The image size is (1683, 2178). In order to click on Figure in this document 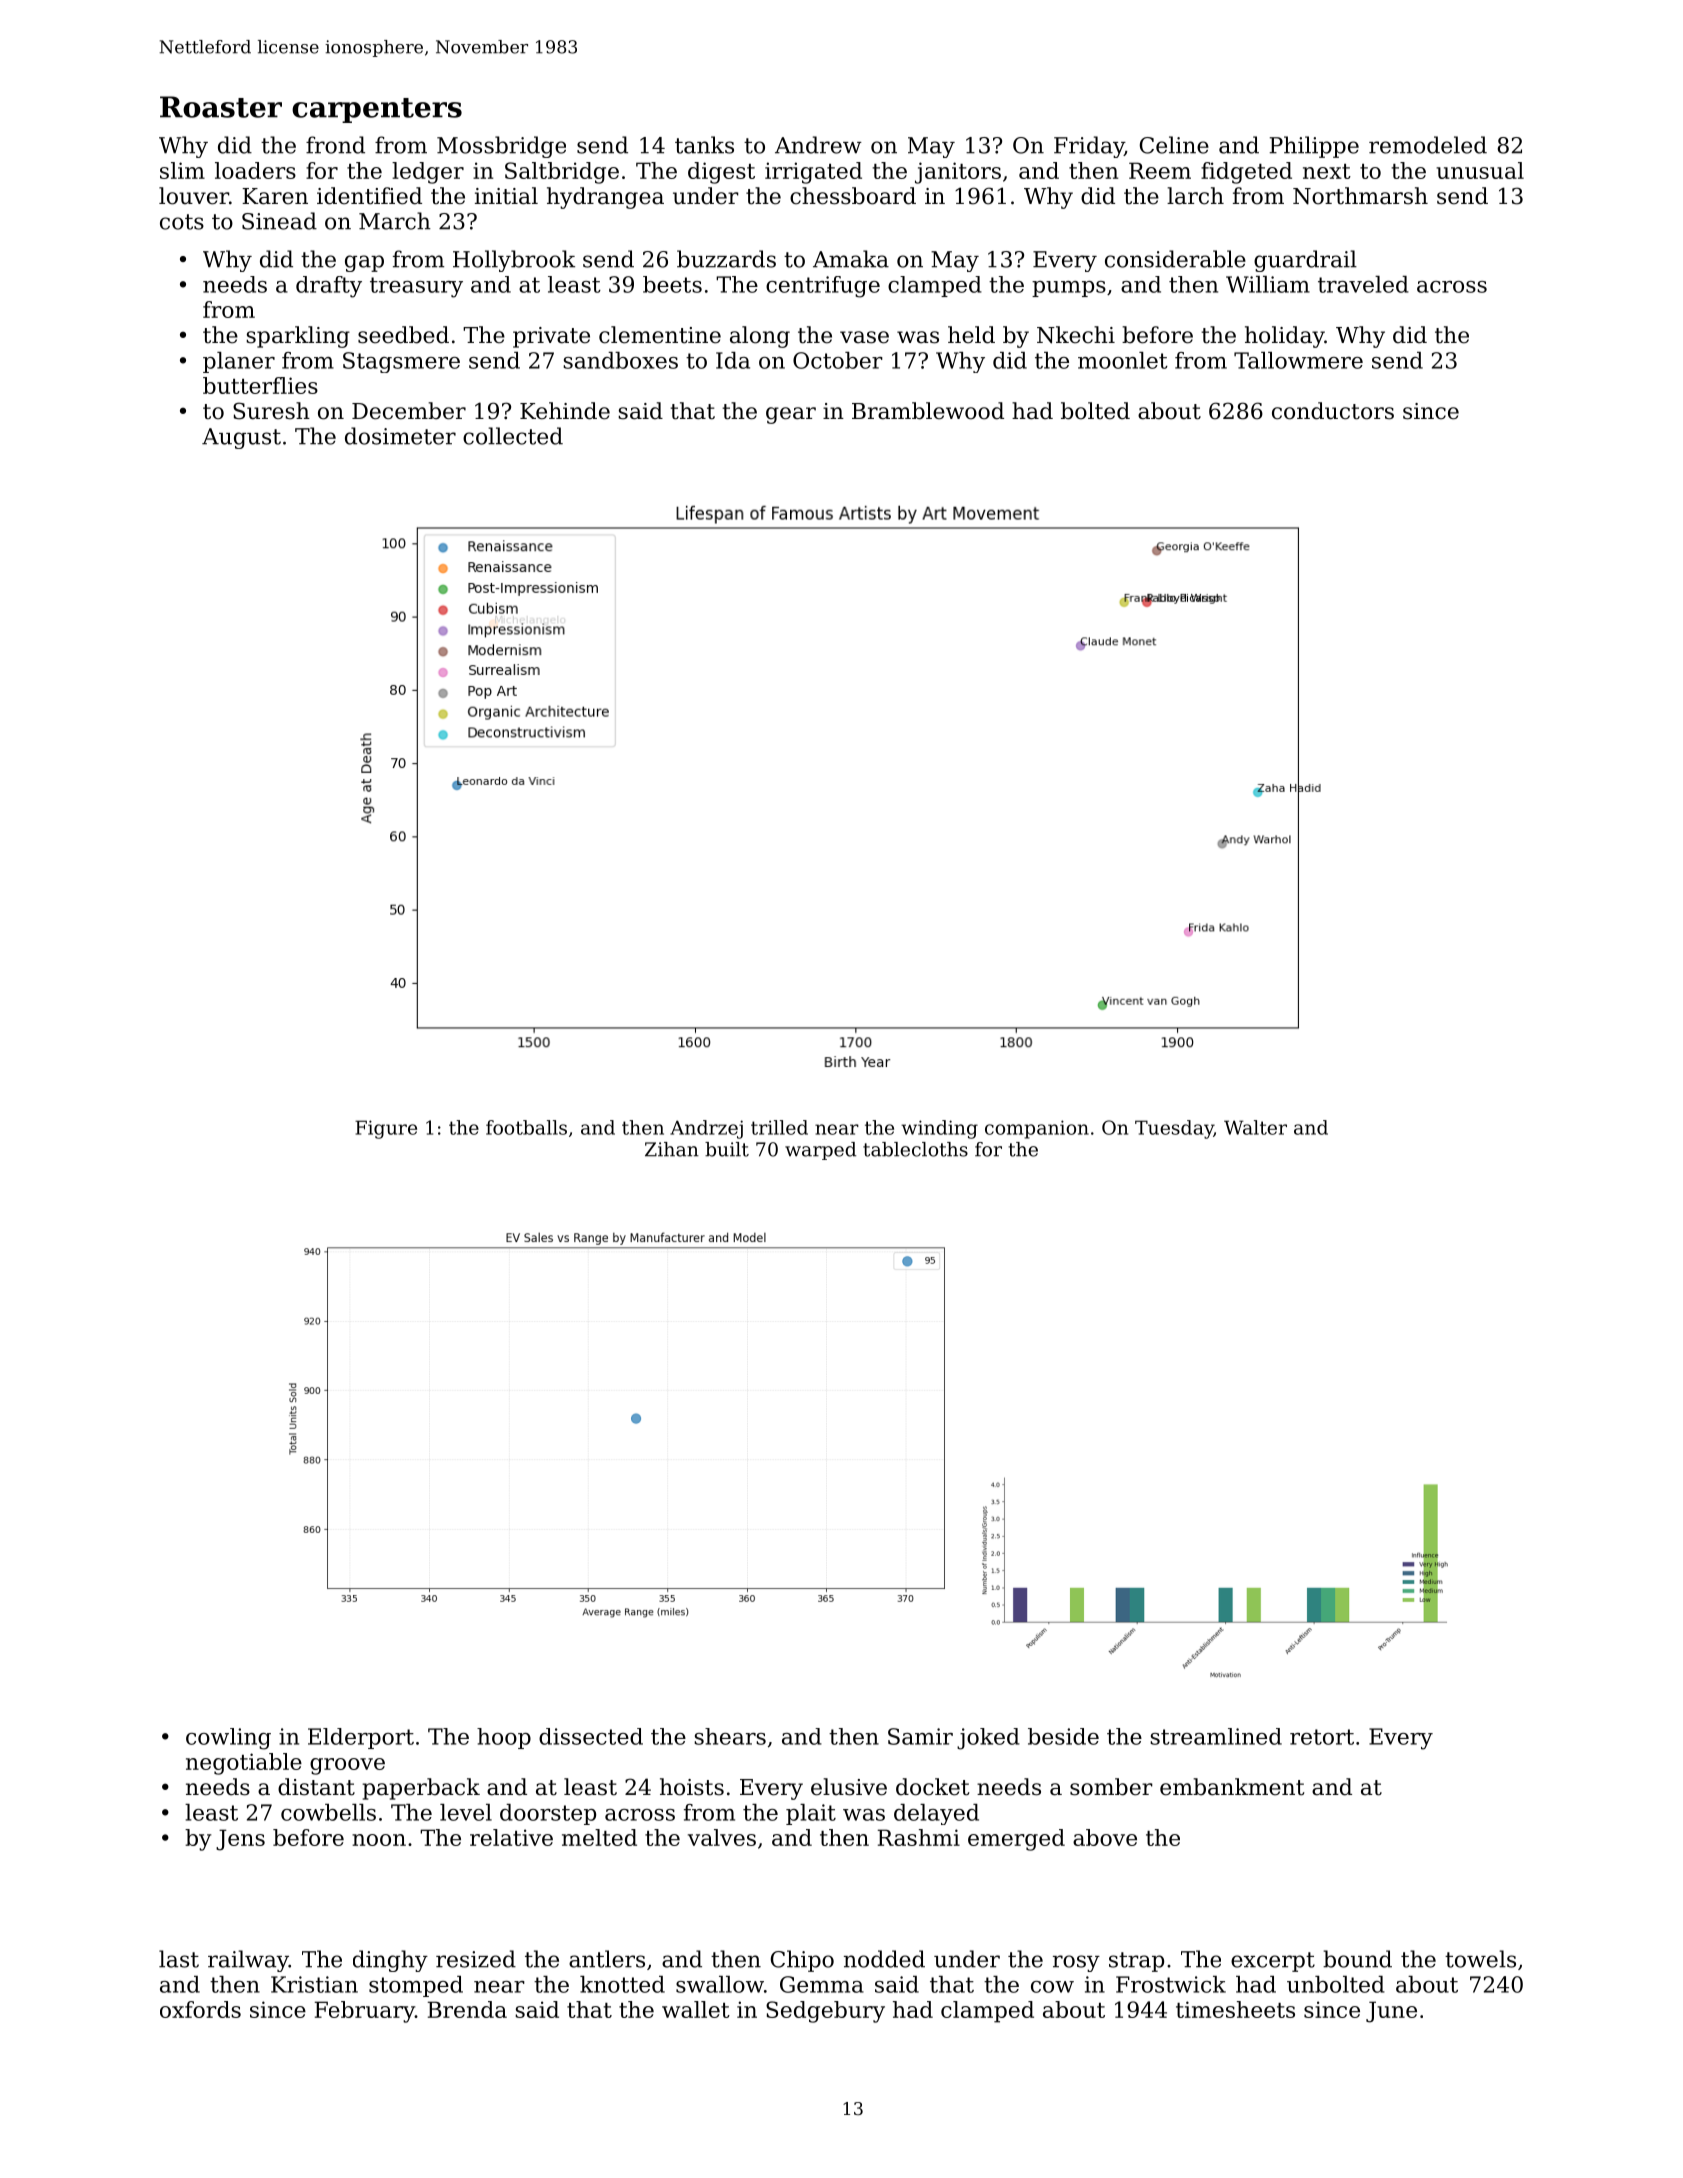, I will do `click(386, 1129)`.
